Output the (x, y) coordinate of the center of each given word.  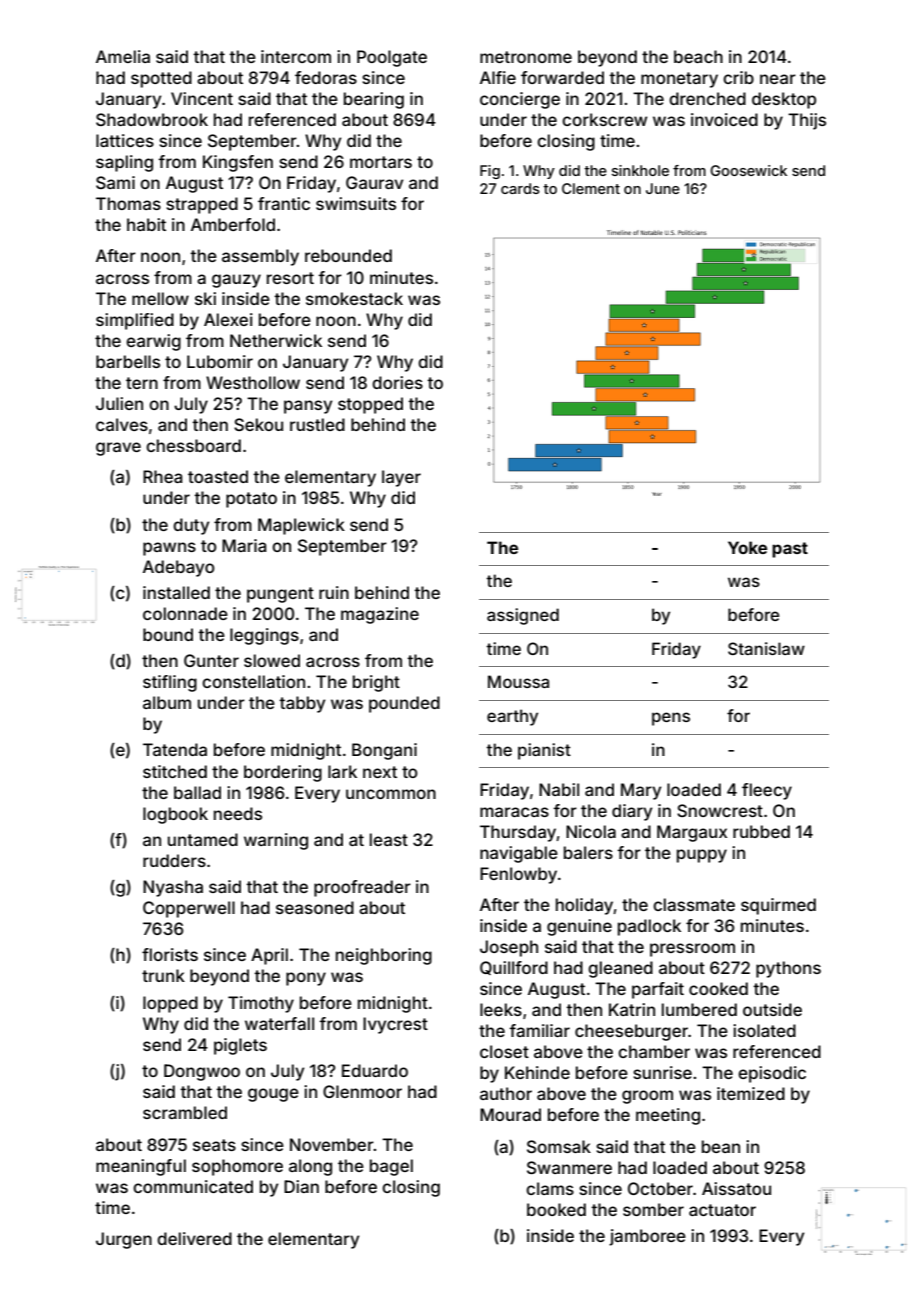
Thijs (807, 121)
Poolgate (392, 58)
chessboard (193, 445)
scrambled (185, 1112)
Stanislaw (766, 648)
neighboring (384, 956)
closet (504, 1051)
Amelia (123, 56)
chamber (654, 1051)
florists (170, 954)
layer (401, 478)
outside (772, 1009)
